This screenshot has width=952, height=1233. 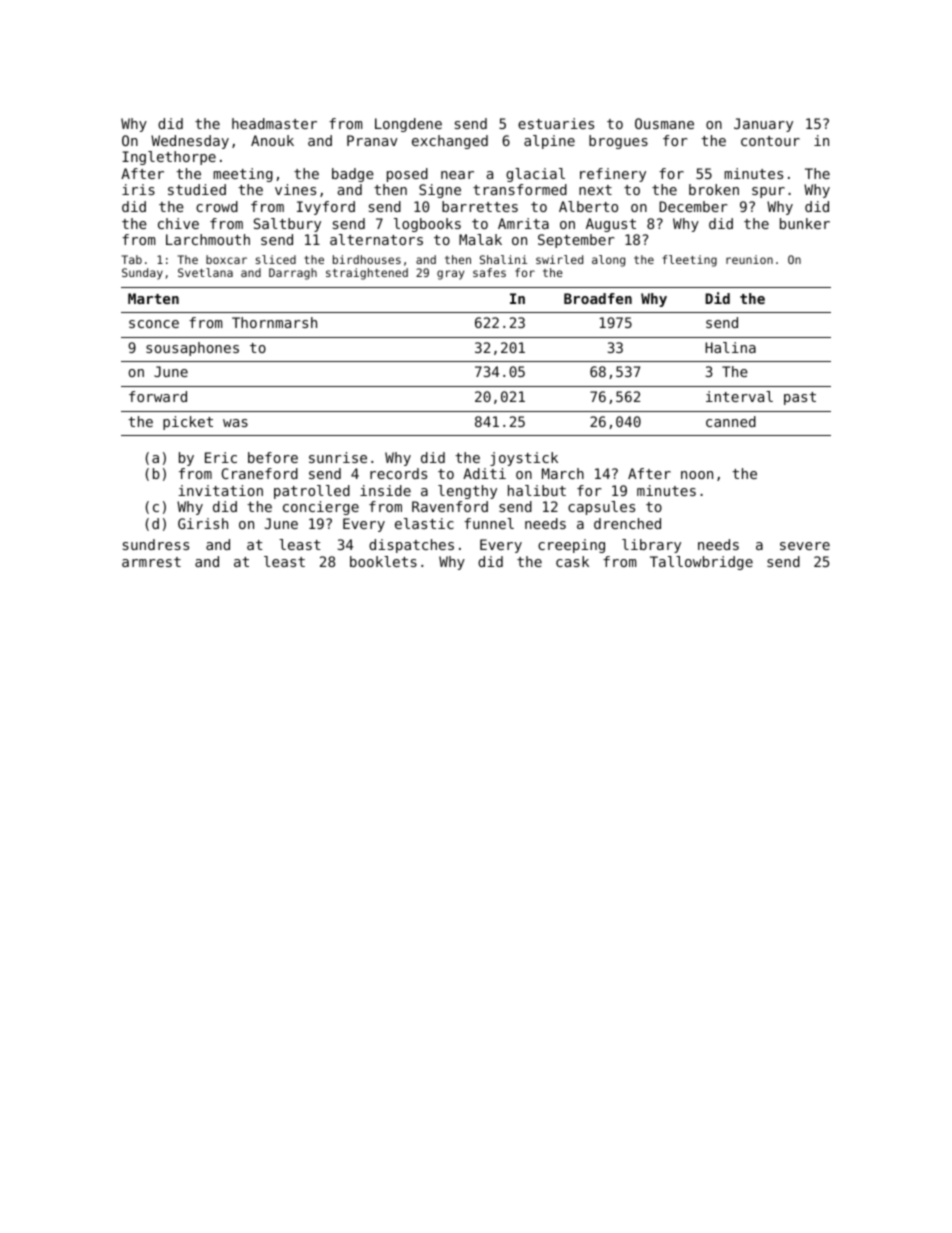 What do you see at coordinates (524, 459) in the screenshot?
I see `joystick` at bounding box center [524, 459].
